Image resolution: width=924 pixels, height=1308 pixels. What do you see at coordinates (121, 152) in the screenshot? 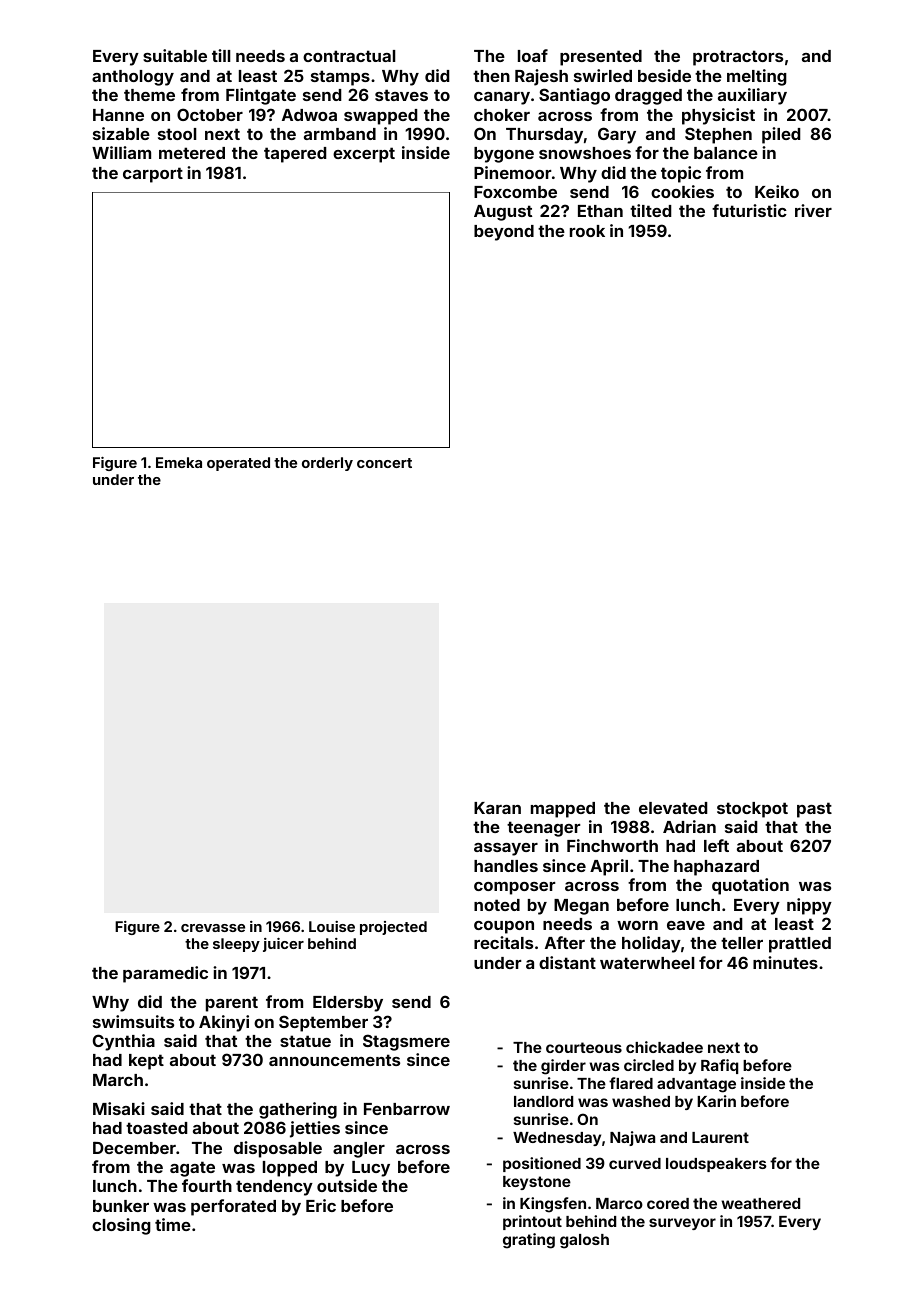
I see `William` at bounding box center [121, 152].
